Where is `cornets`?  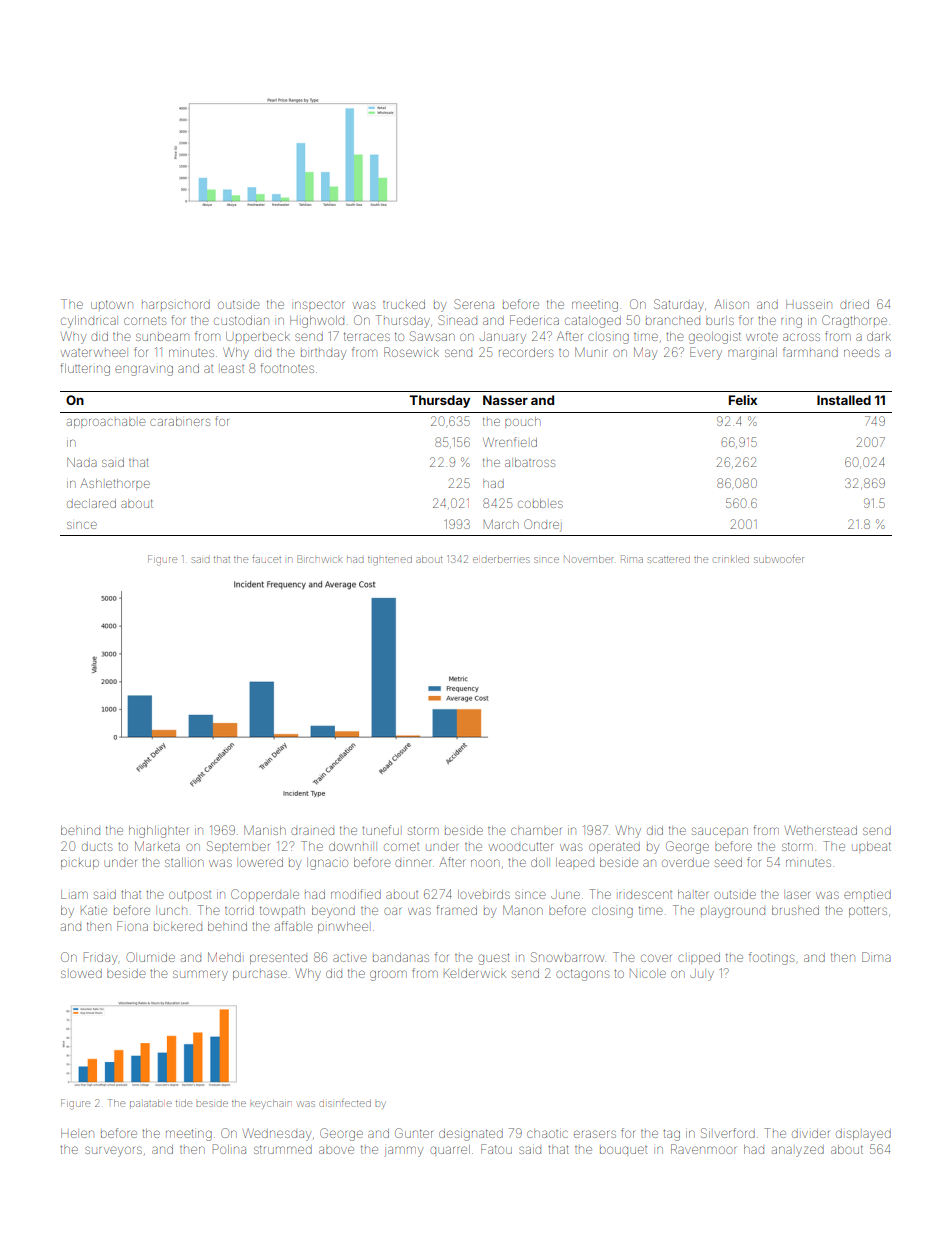 cornets is located at coordinates (145, 321).
